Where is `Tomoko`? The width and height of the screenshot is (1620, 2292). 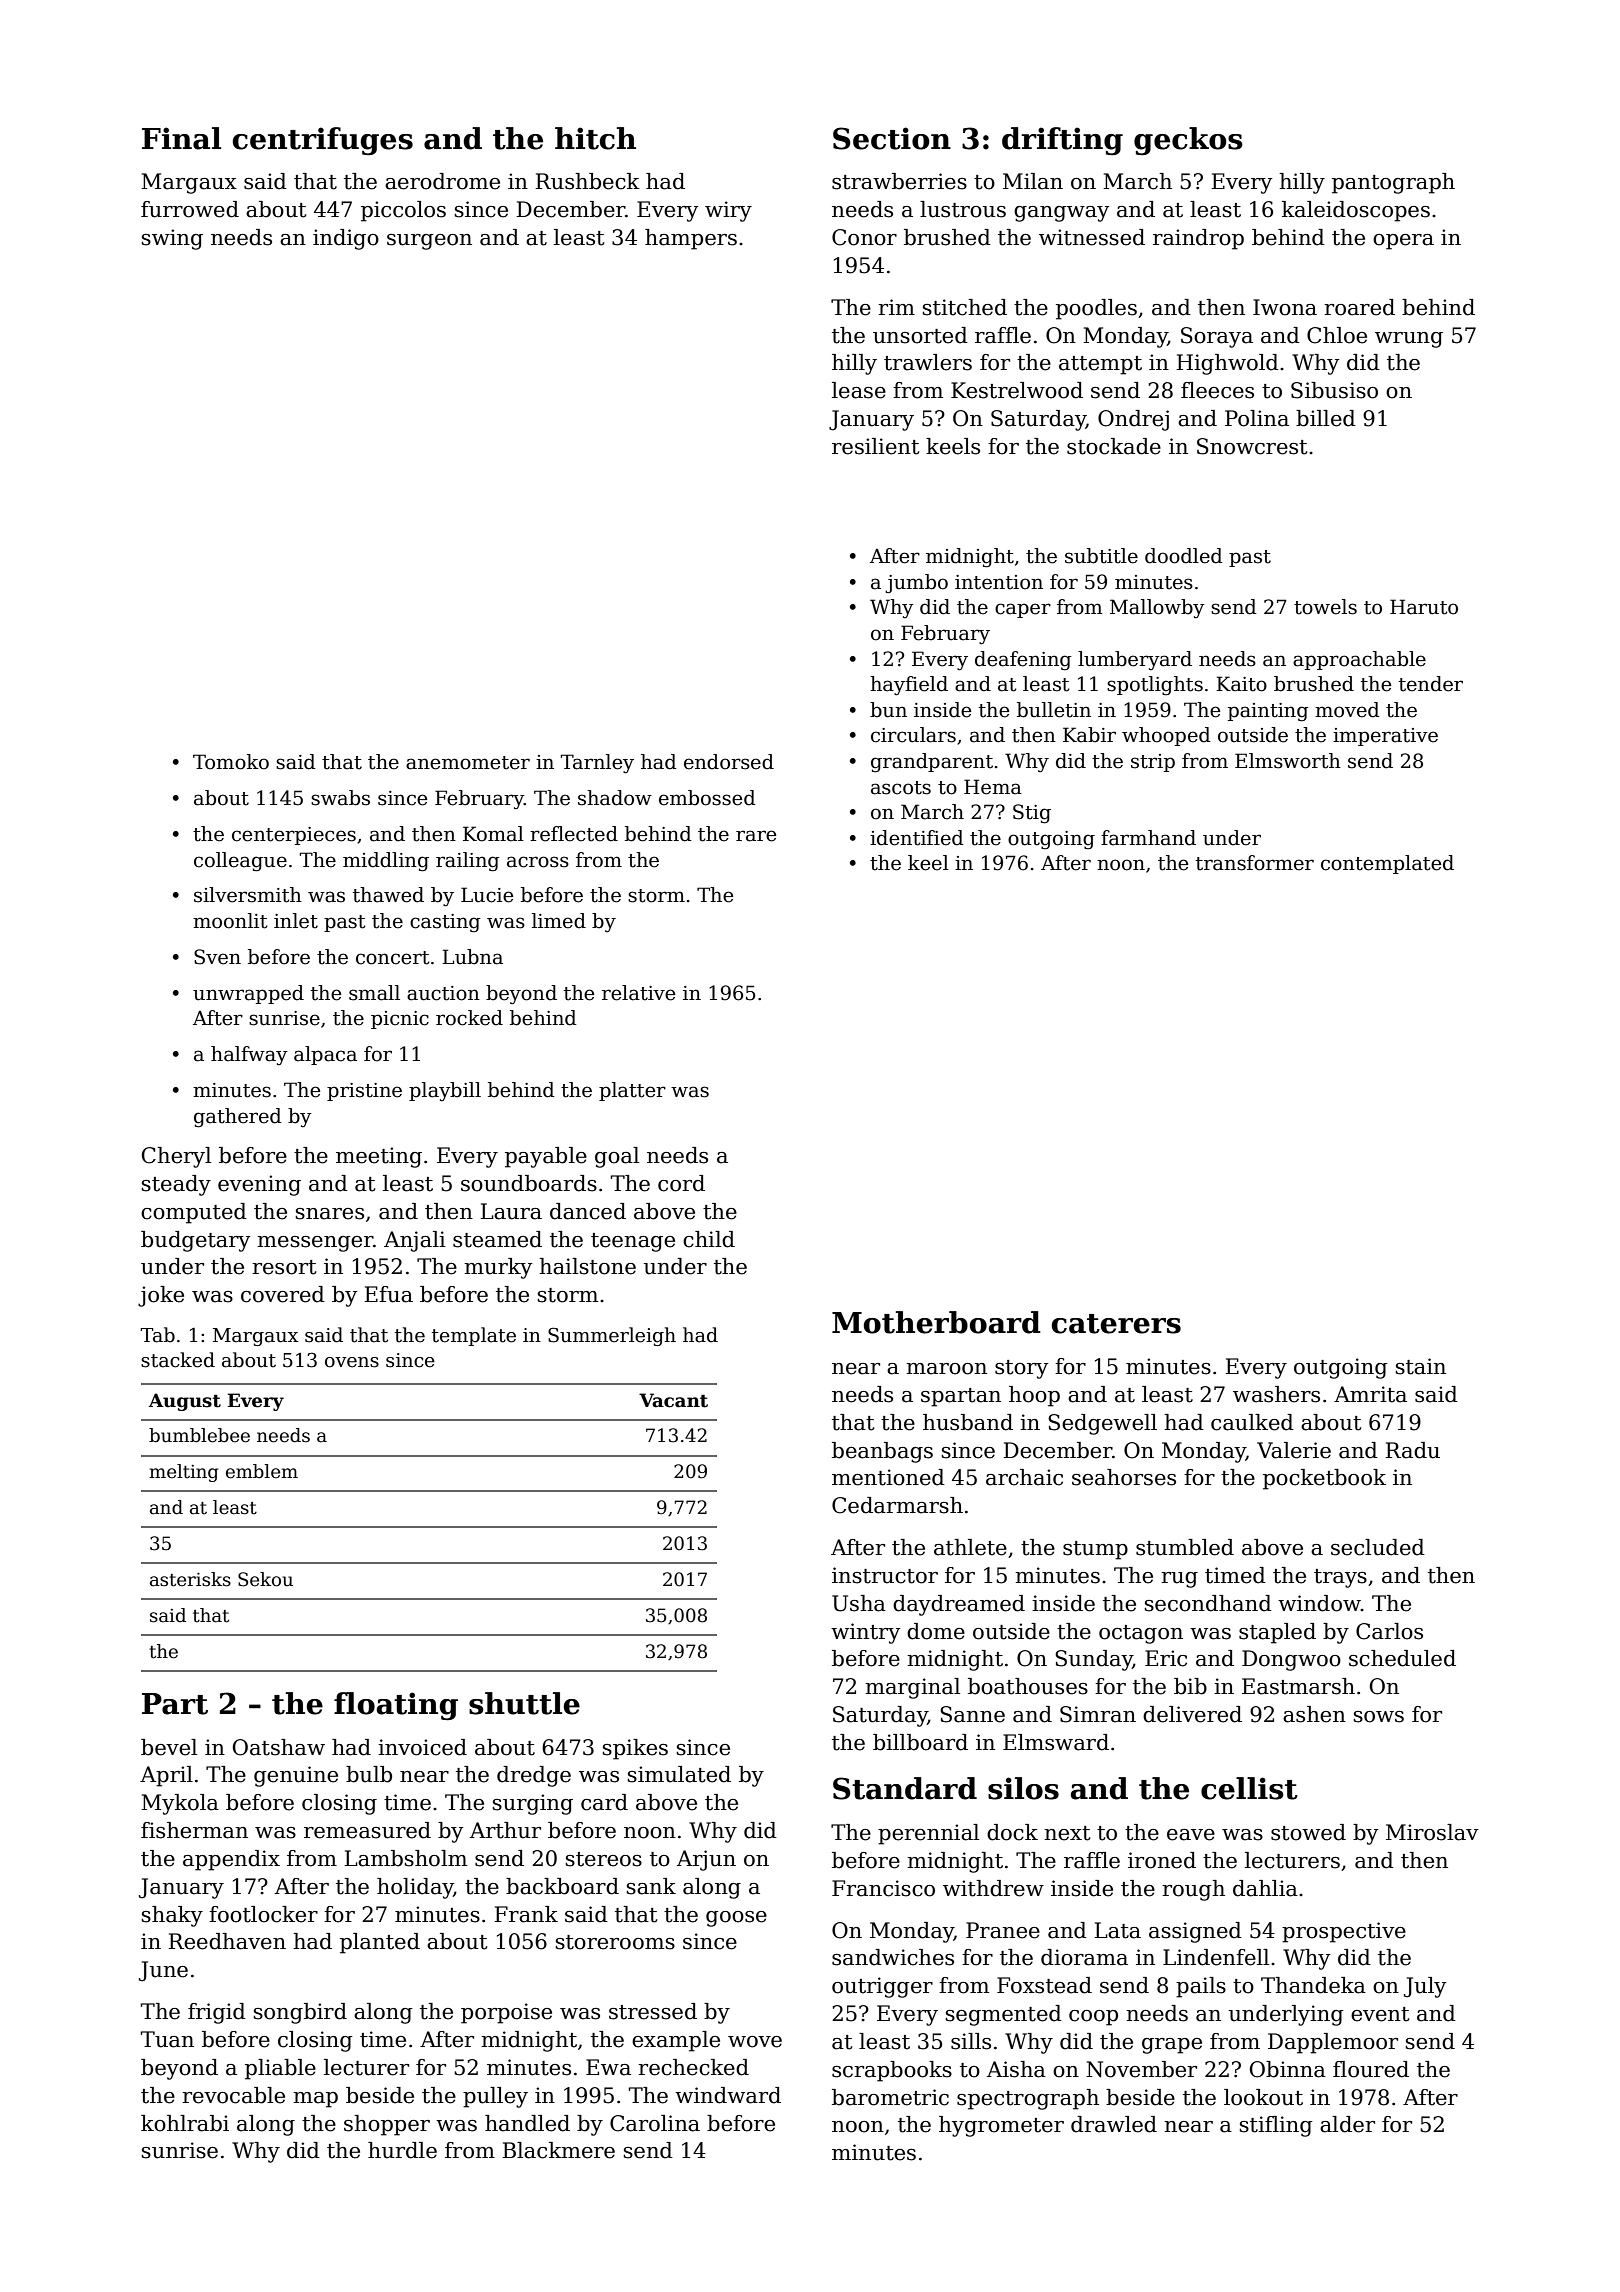 Tomoko is located at coordinates (231, 762).
